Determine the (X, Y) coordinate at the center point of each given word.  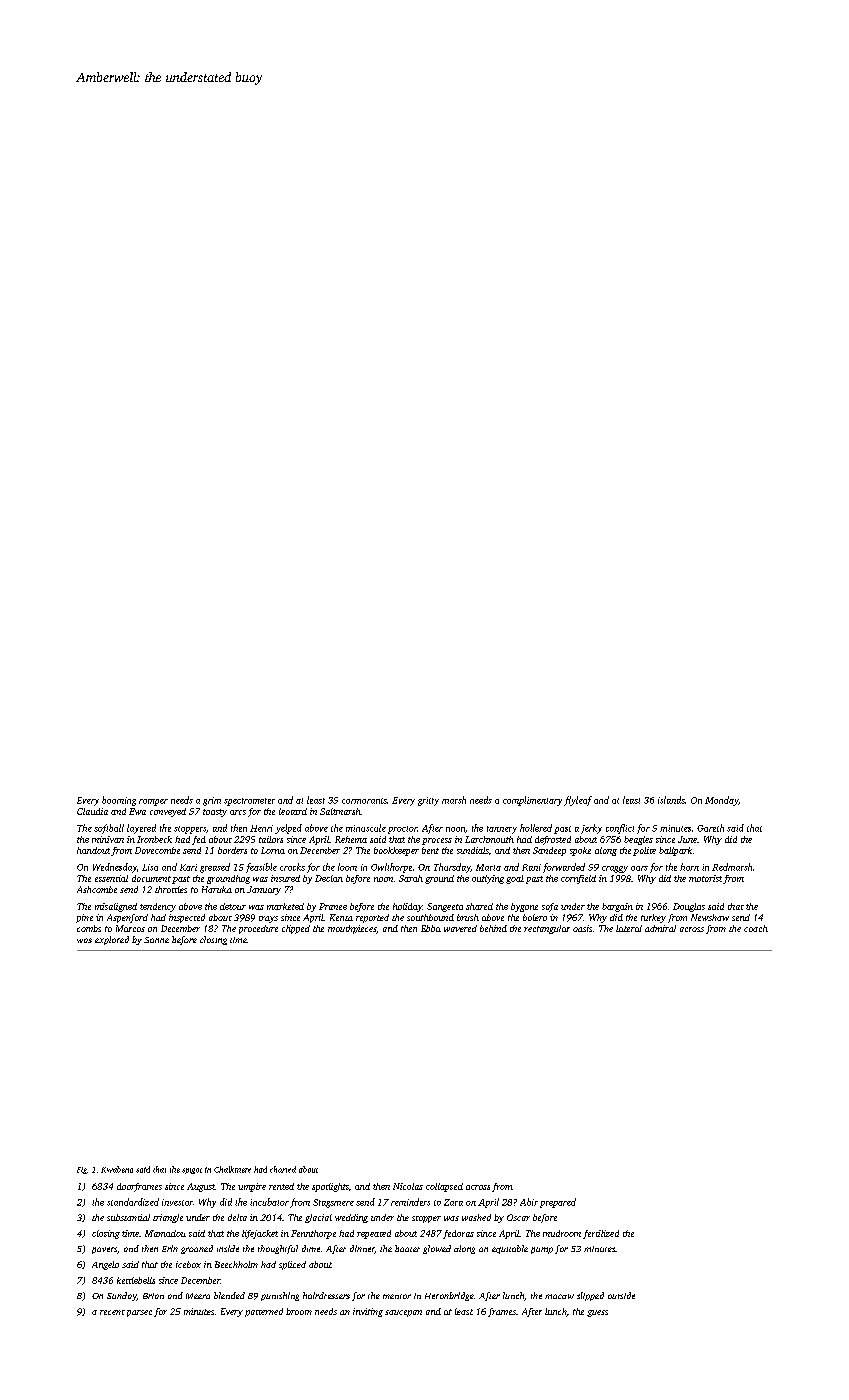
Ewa (137, 811)
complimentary (532, 801)
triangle (168, 1218)
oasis (582, 928)
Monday (721, 801)
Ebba (431, 928)
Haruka (217, 889)
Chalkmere (232, 1169)
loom (347, 867)
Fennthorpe (313, 1234)
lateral (629, 928)
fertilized (601, 1234)
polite (644, 851)
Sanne (156, 940)
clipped (296, 929)
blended (229, 1295)
